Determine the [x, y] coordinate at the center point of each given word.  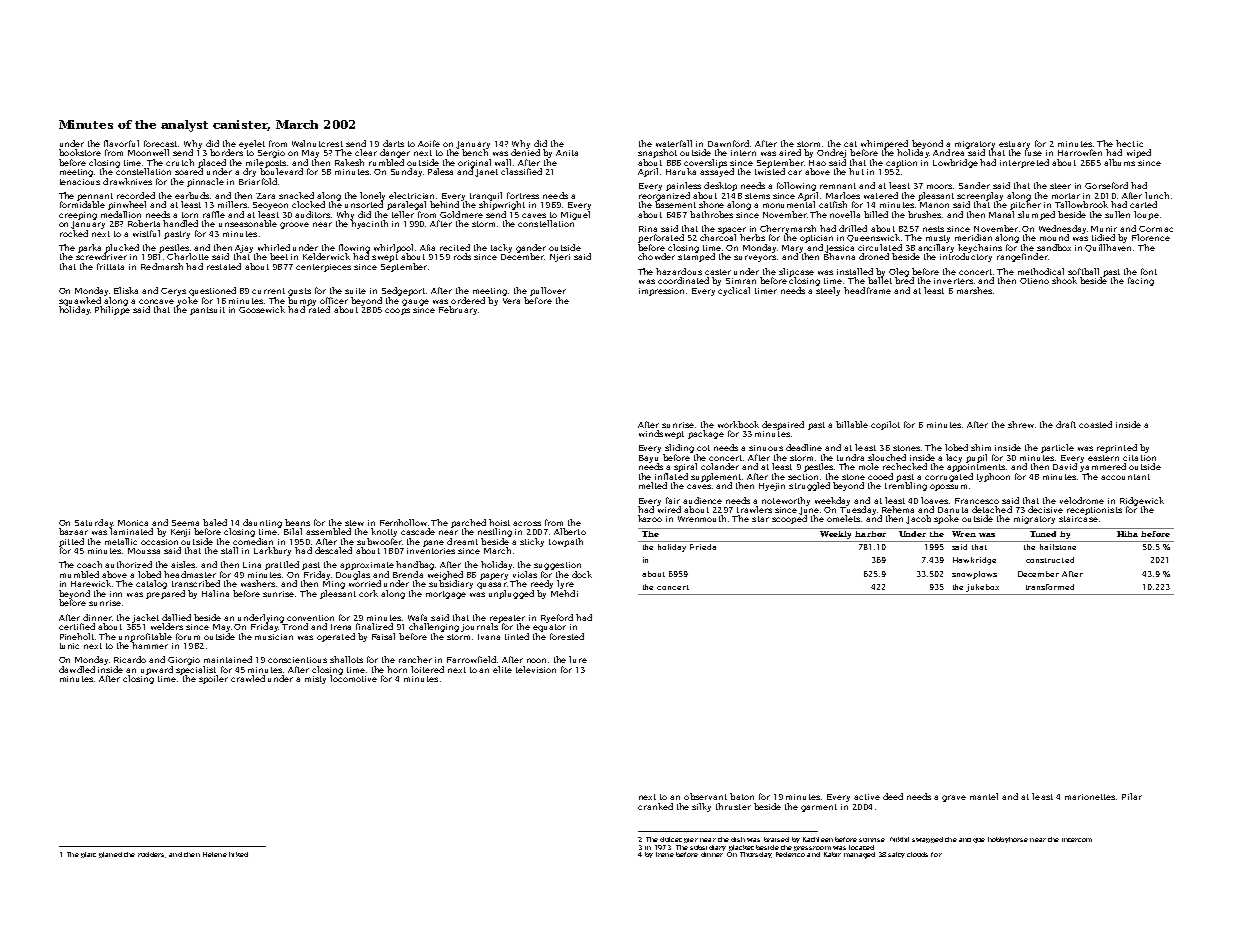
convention [310, 618]
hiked [238, 854]
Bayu [648, 459]
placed [212, 163]
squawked [80, 301]
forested [567, 636]
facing [1141, 281]
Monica [133, 523]
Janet [486, 173]
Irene [665, 854]
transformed [1050, 587]
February [458, 310]
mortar [1066, 196]
